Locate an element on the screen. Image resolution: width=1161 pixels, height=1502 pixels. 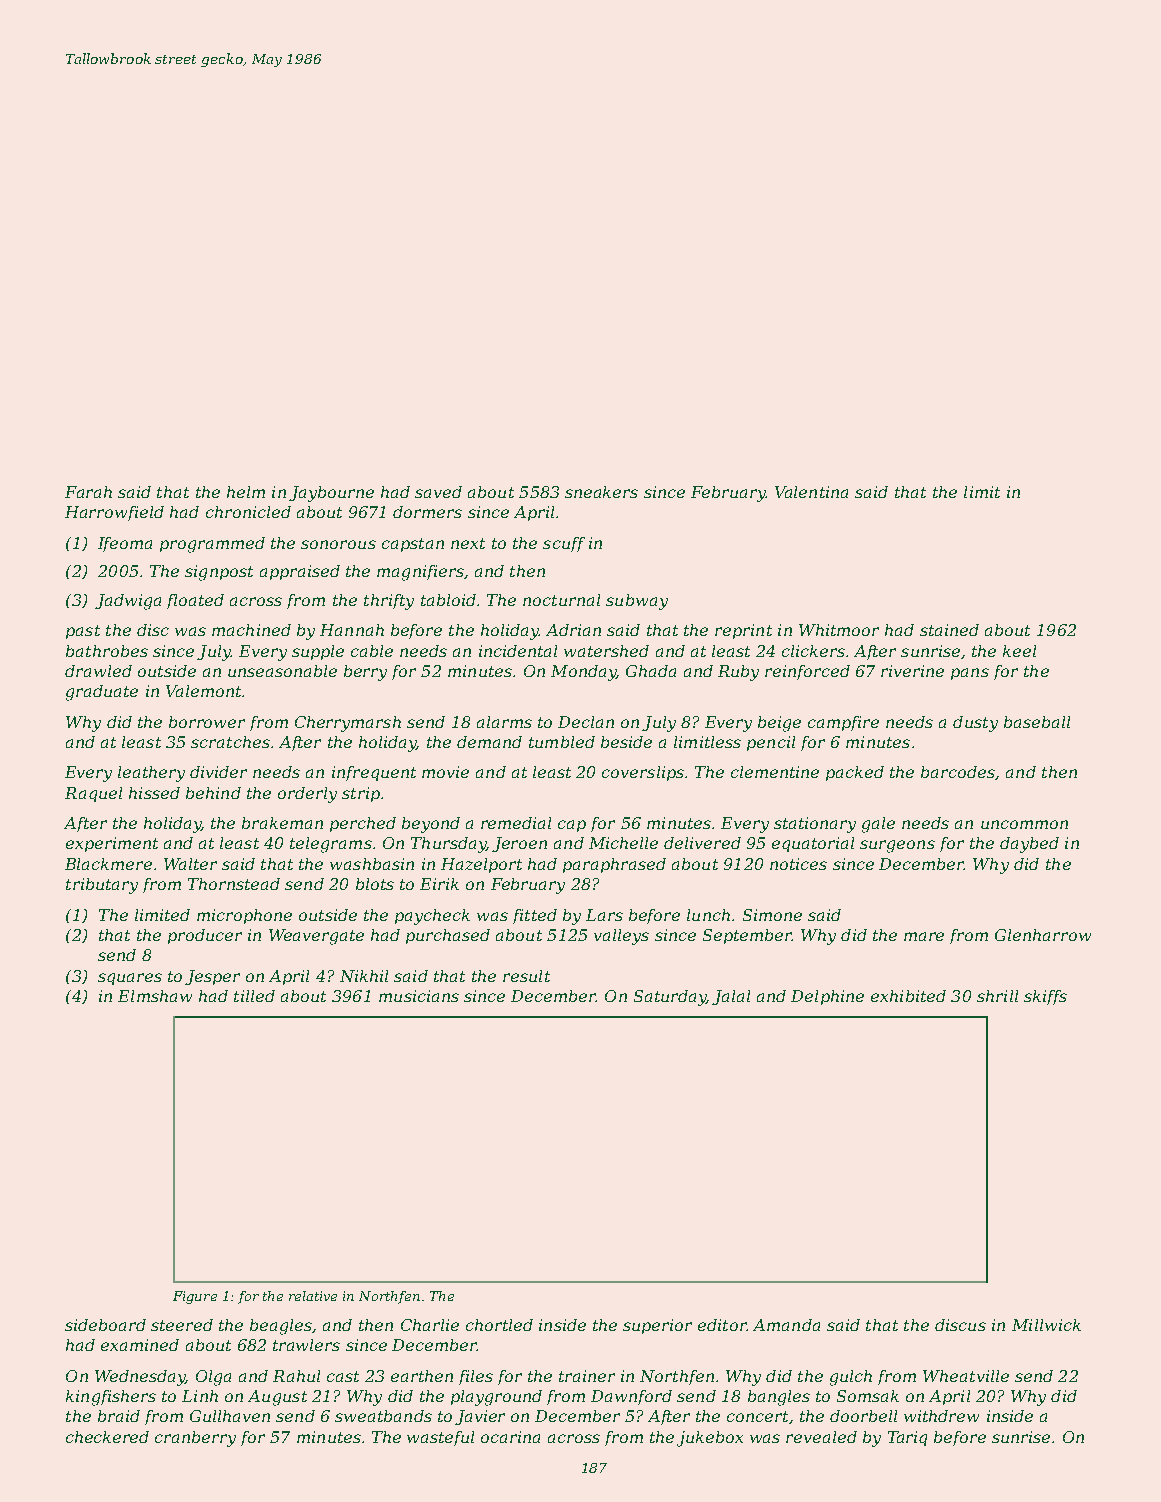
Jeroen is located at coordinates (519, 844).
